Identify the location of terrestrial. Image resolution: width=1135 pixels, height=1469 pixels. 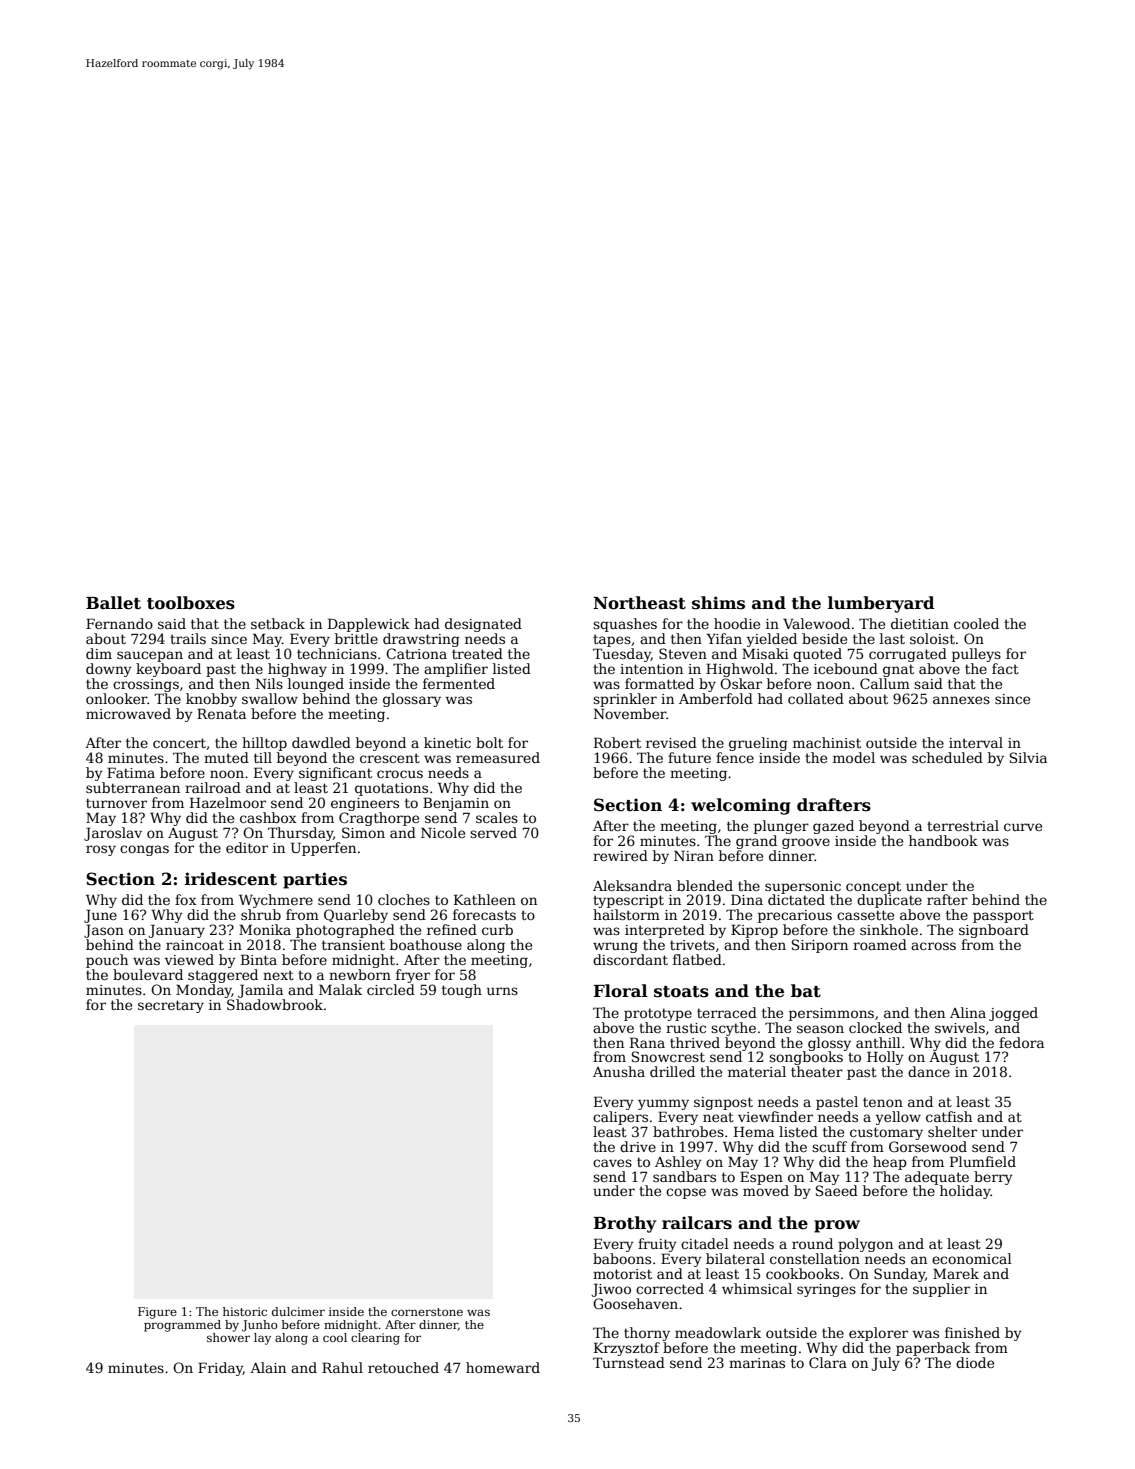
(963, 825).
